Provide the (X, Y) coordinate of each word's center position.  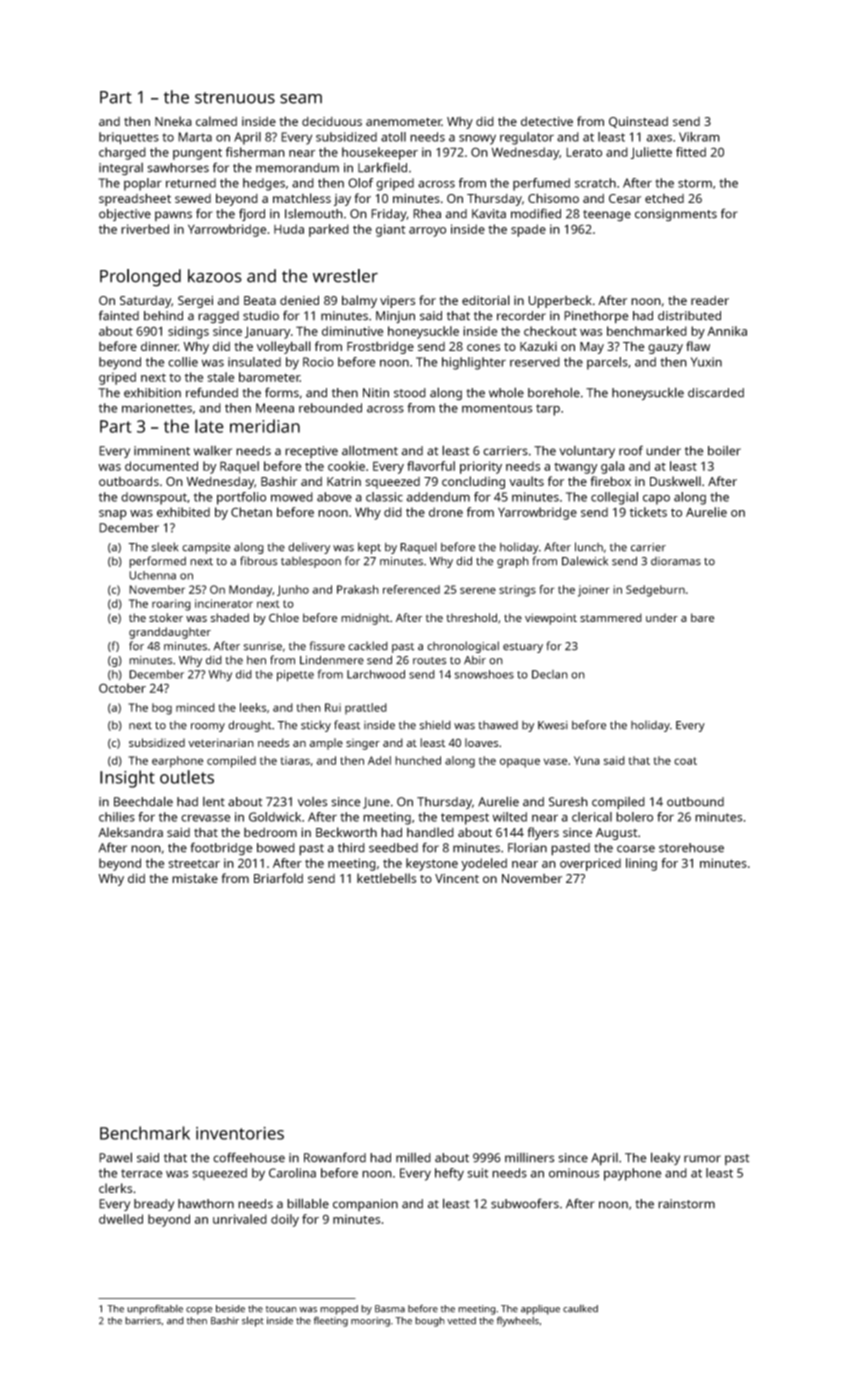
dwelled (121, 1219)
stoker (166, 617)
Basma (390, 1309)
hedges (264, 184)
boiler (724, 451)
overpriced (590, 864)
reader (710, 300)
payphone (632, 1174)
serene (478, 590)
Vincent (457, 878)
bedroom (270, 832)
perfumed (541, 184)
